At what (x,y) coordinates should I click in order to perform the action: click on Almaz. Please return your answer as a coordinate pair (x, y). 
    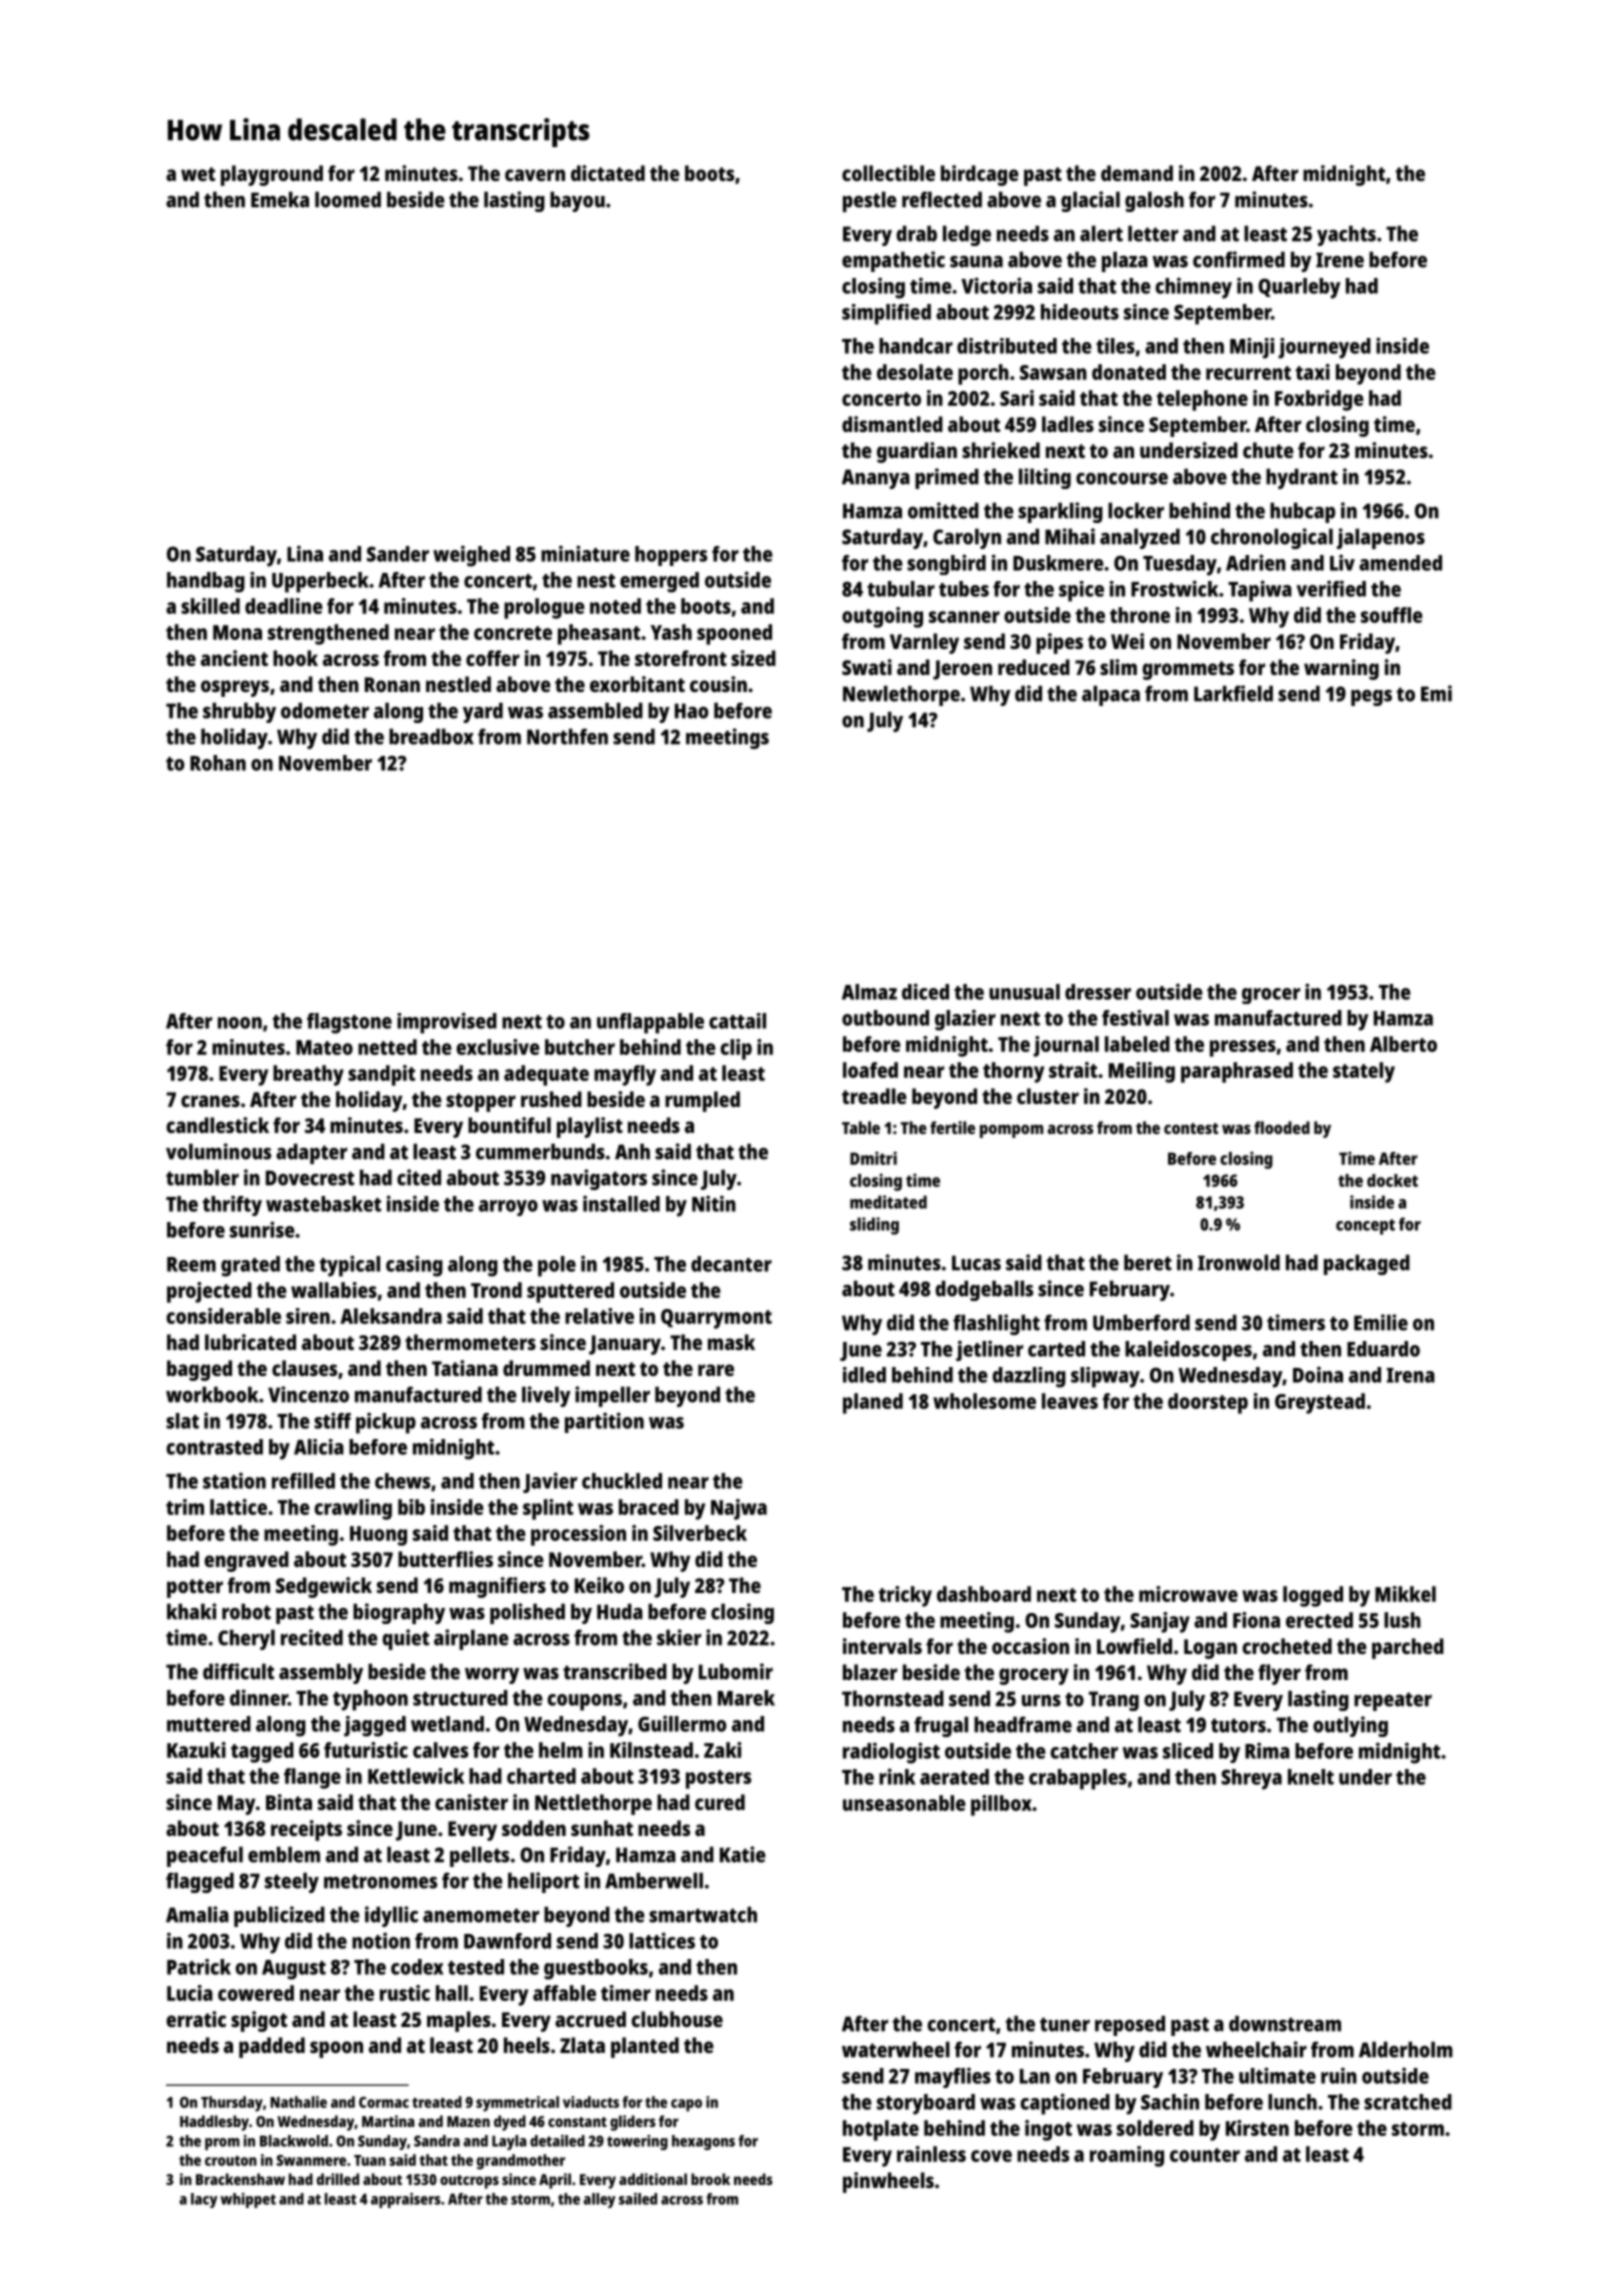
    Looking at the image, I should click on (869, 992).
